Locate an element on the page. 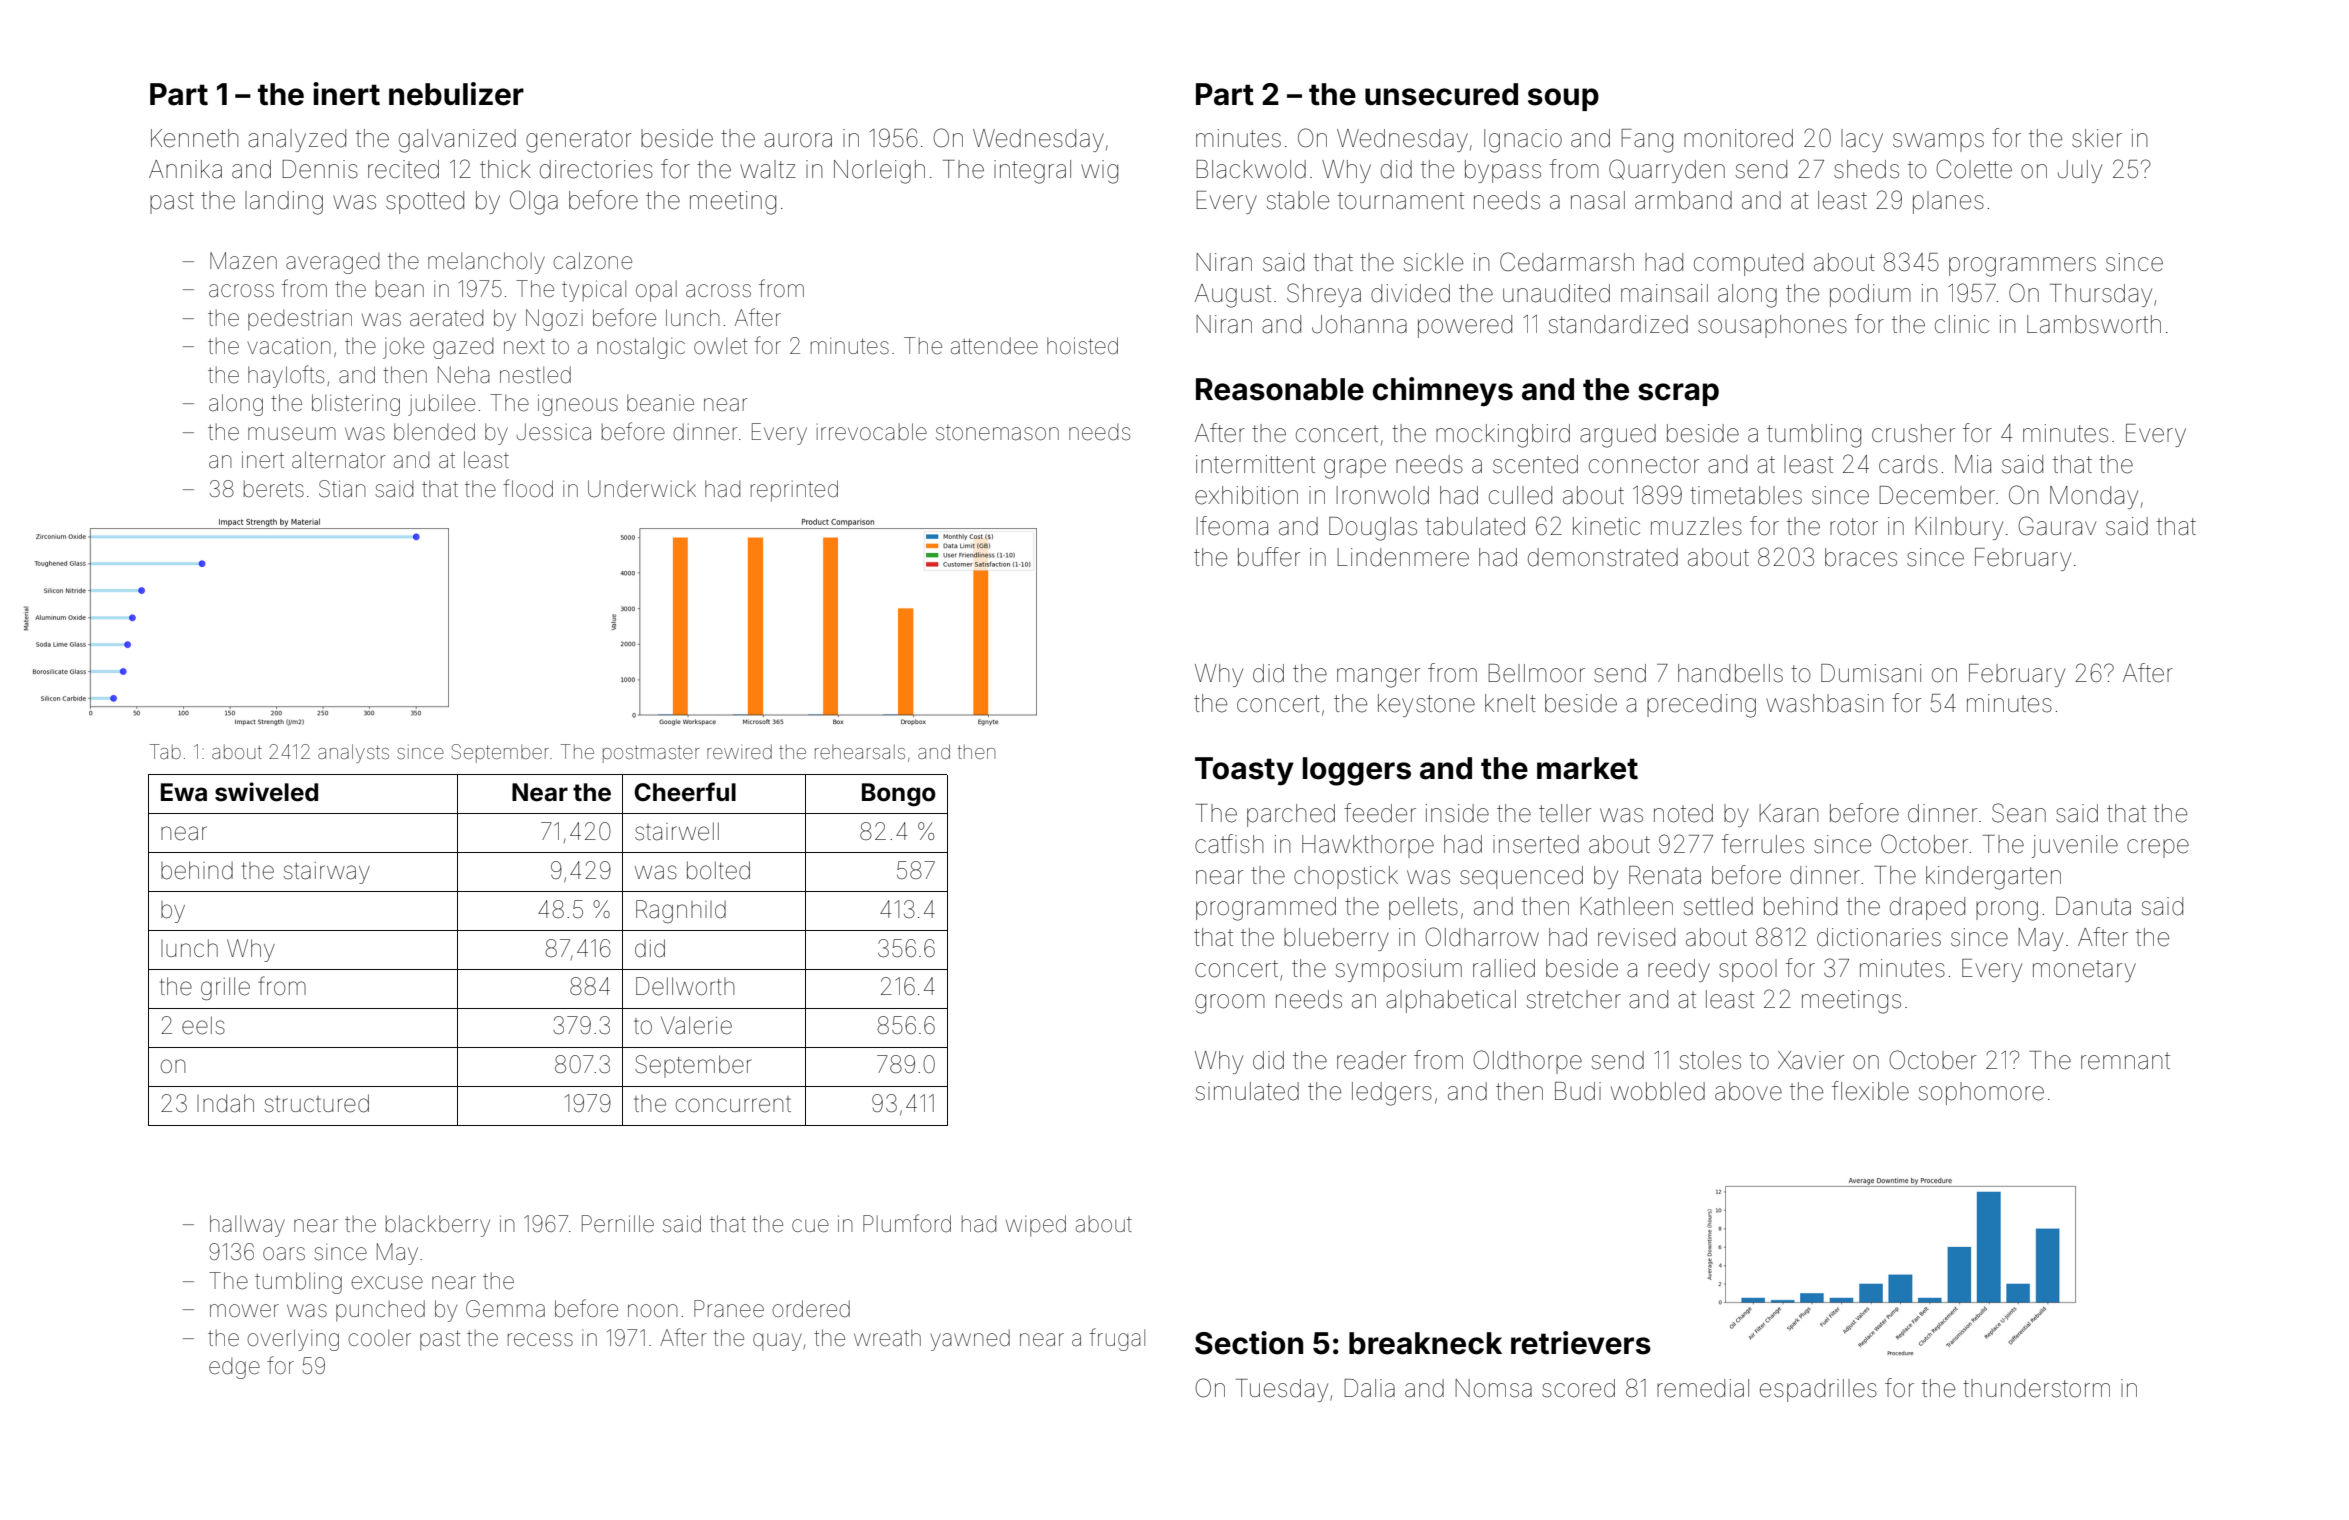 The width and height of the image is (2349, 1520). Gemma is located at coordinates (505, 1309).
